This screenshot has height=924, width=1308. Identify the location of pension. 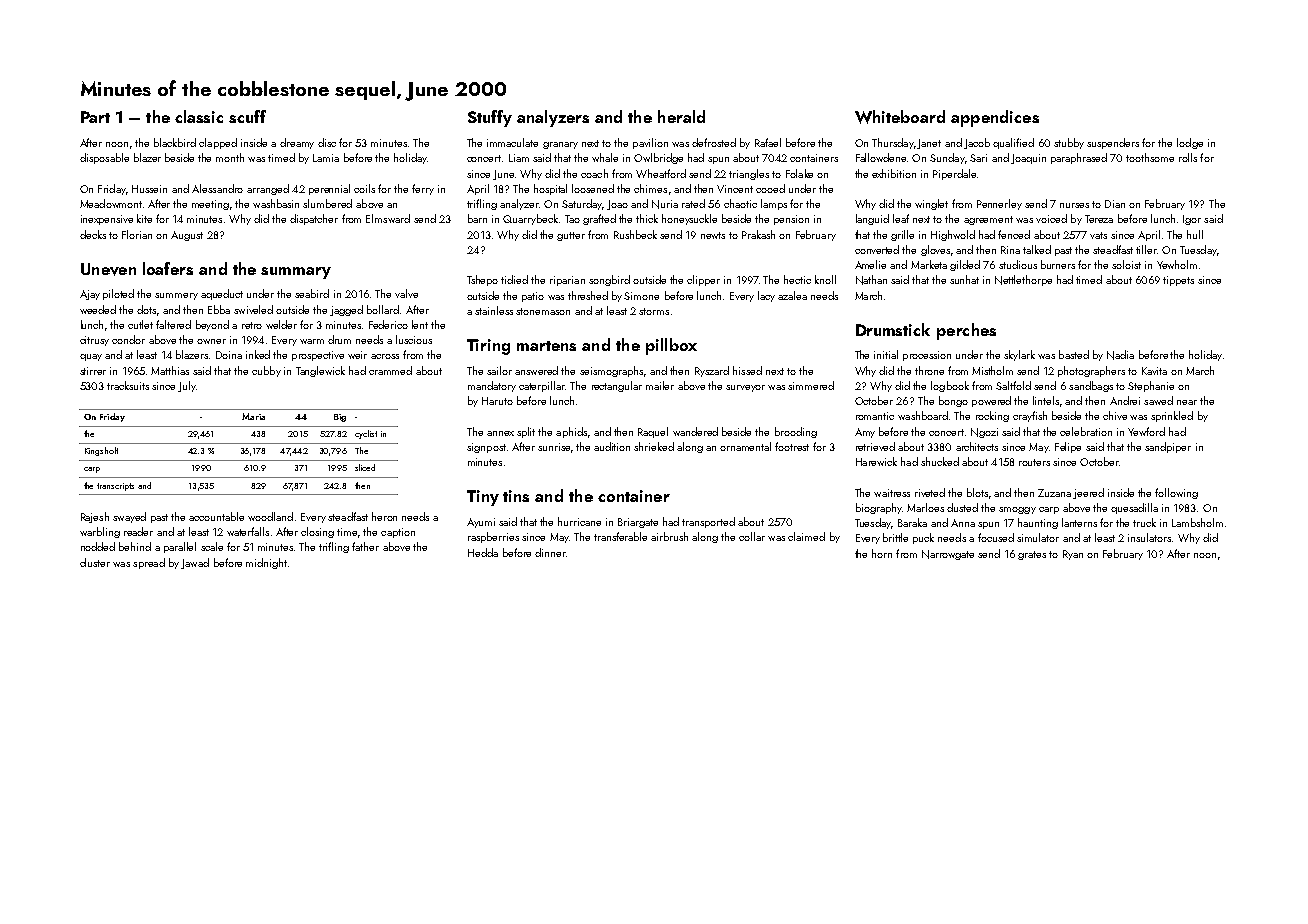
(791, 220).
